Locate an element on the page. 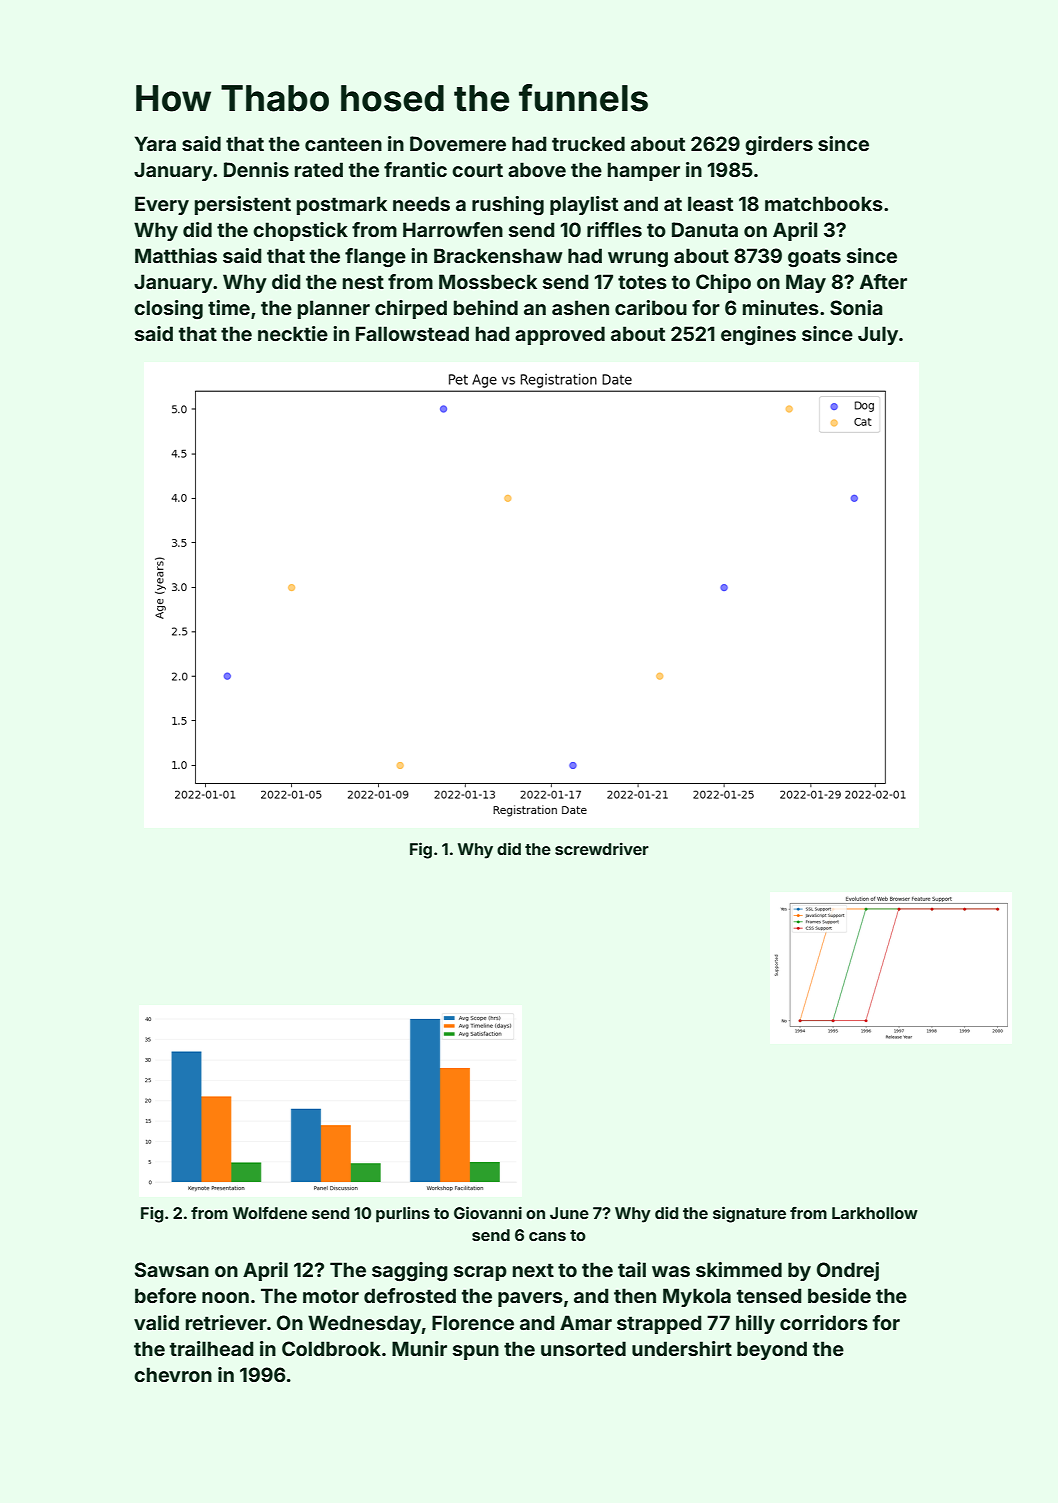 The width and height of the document is (1058, 1503). approved is located at coordinates (560, 335).
